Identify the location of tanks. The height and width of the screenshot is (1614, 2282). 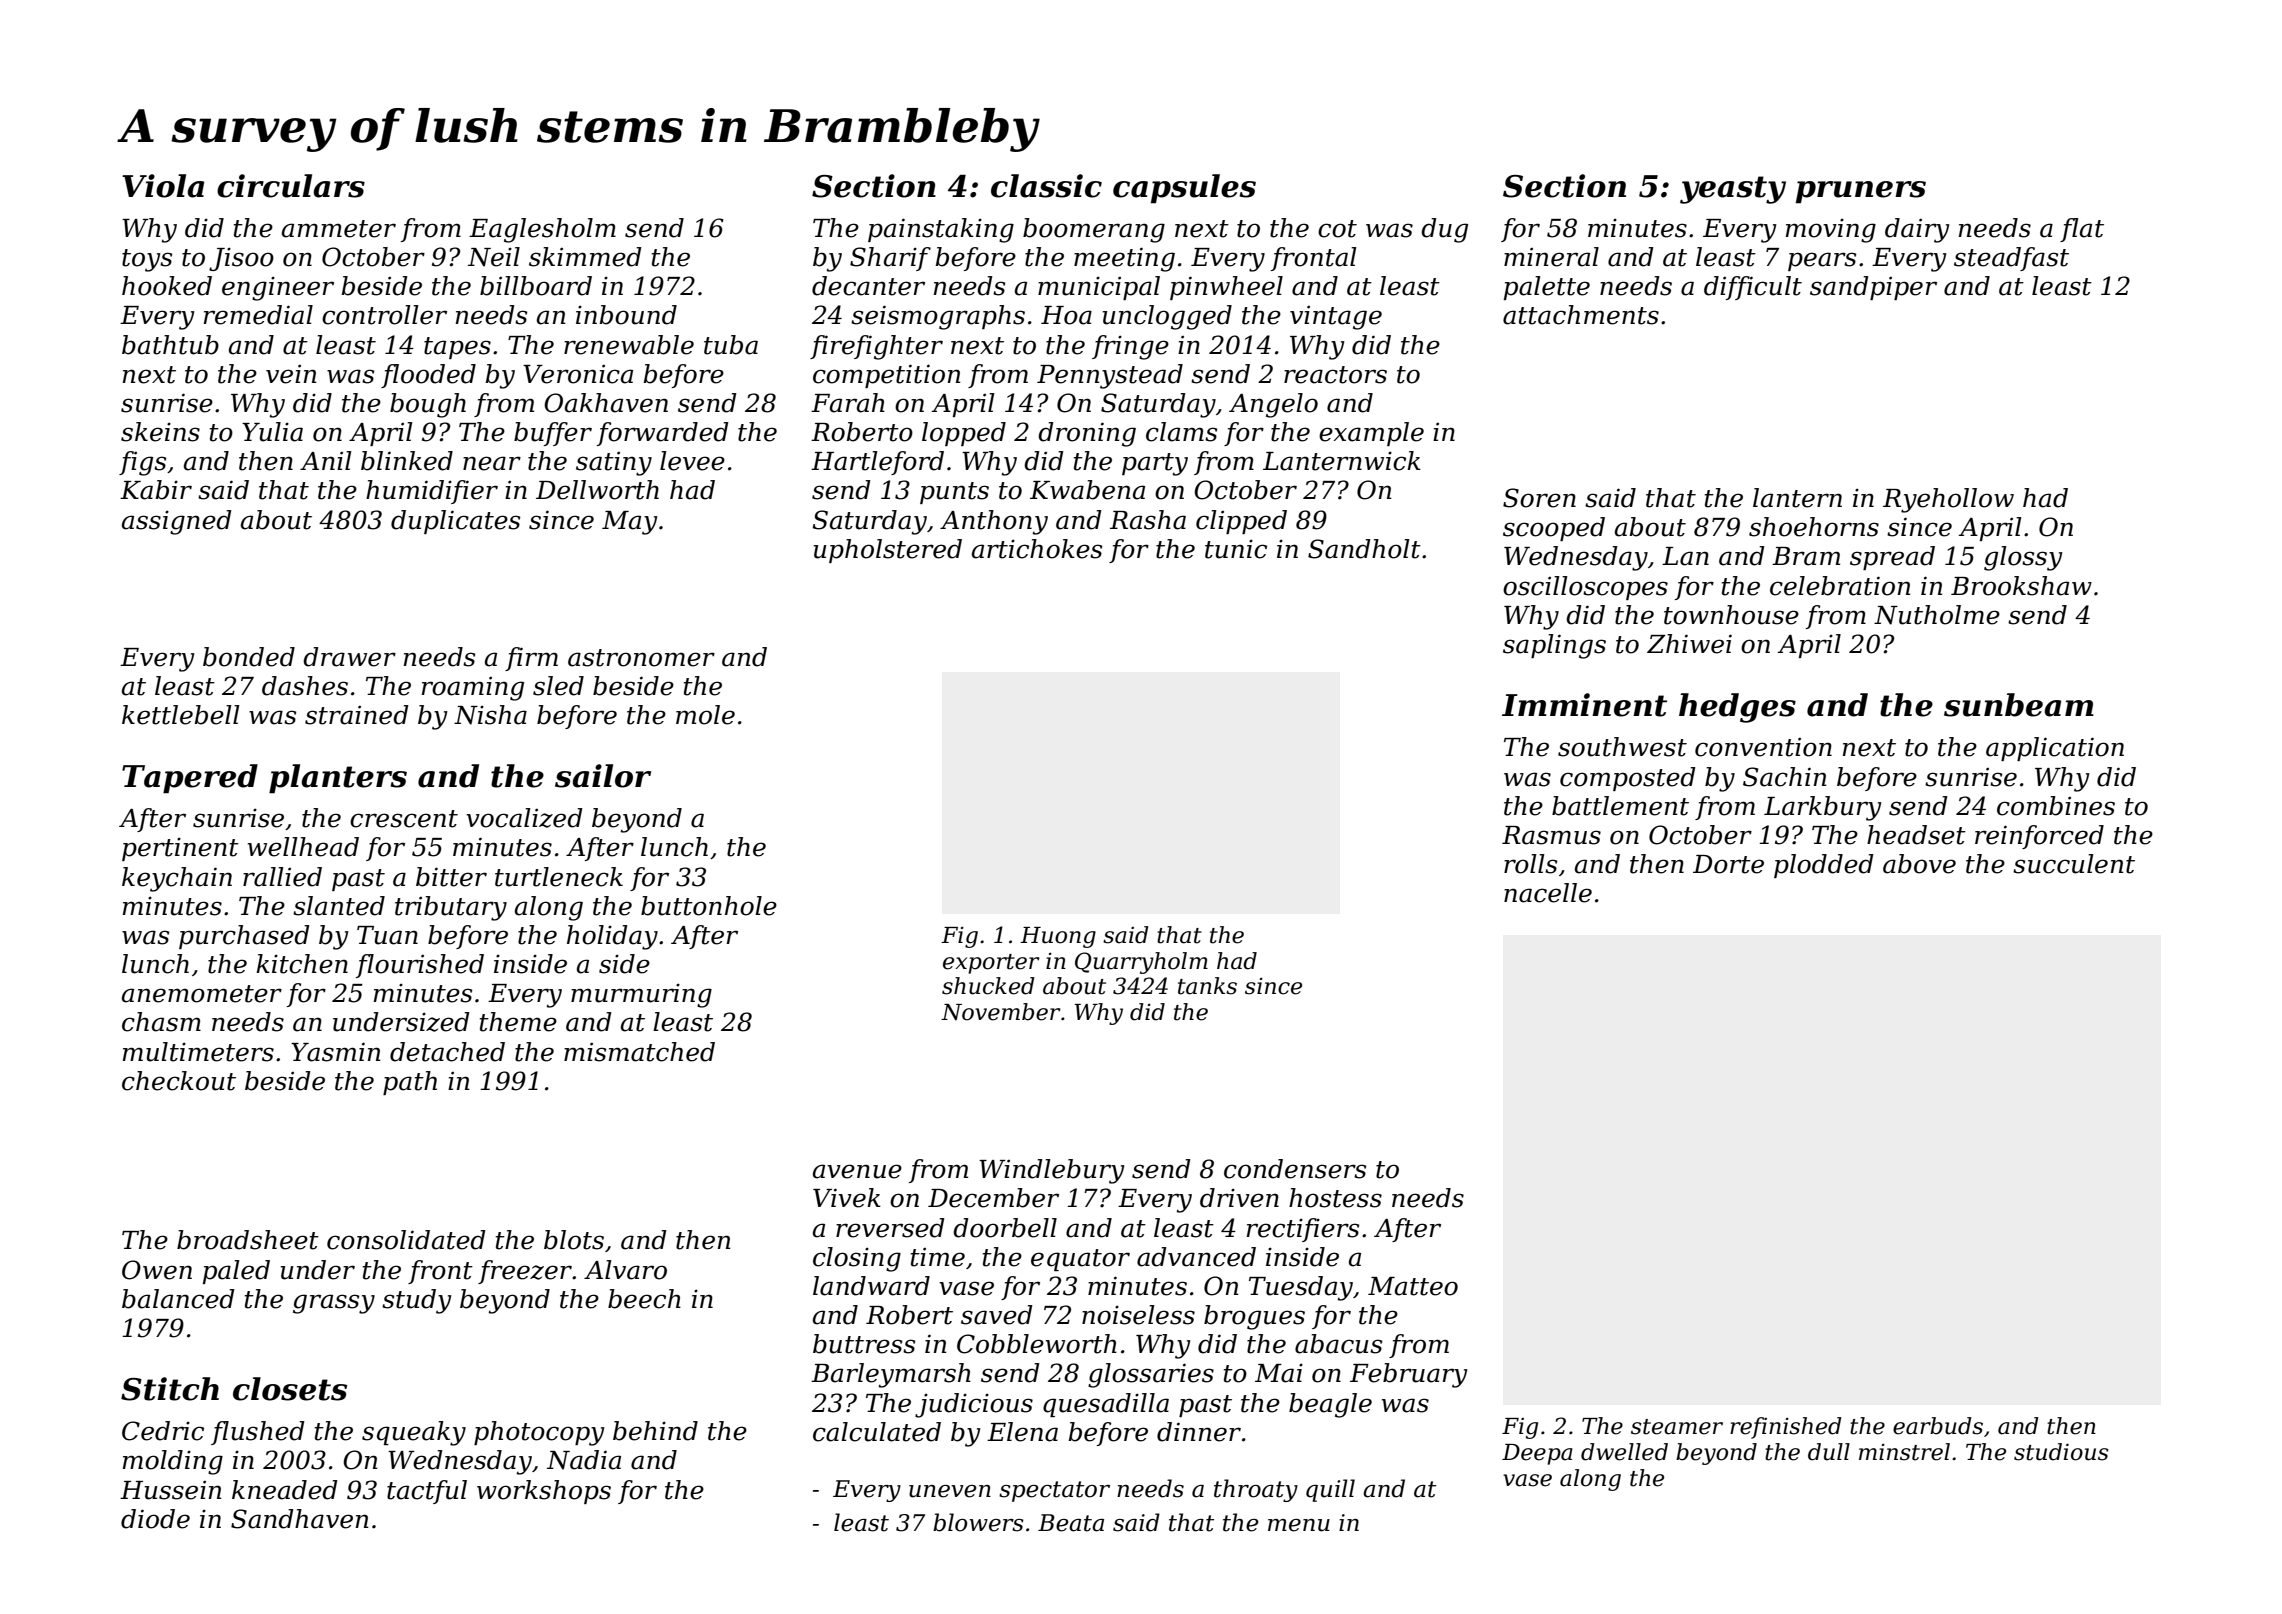
(1207, 986).
